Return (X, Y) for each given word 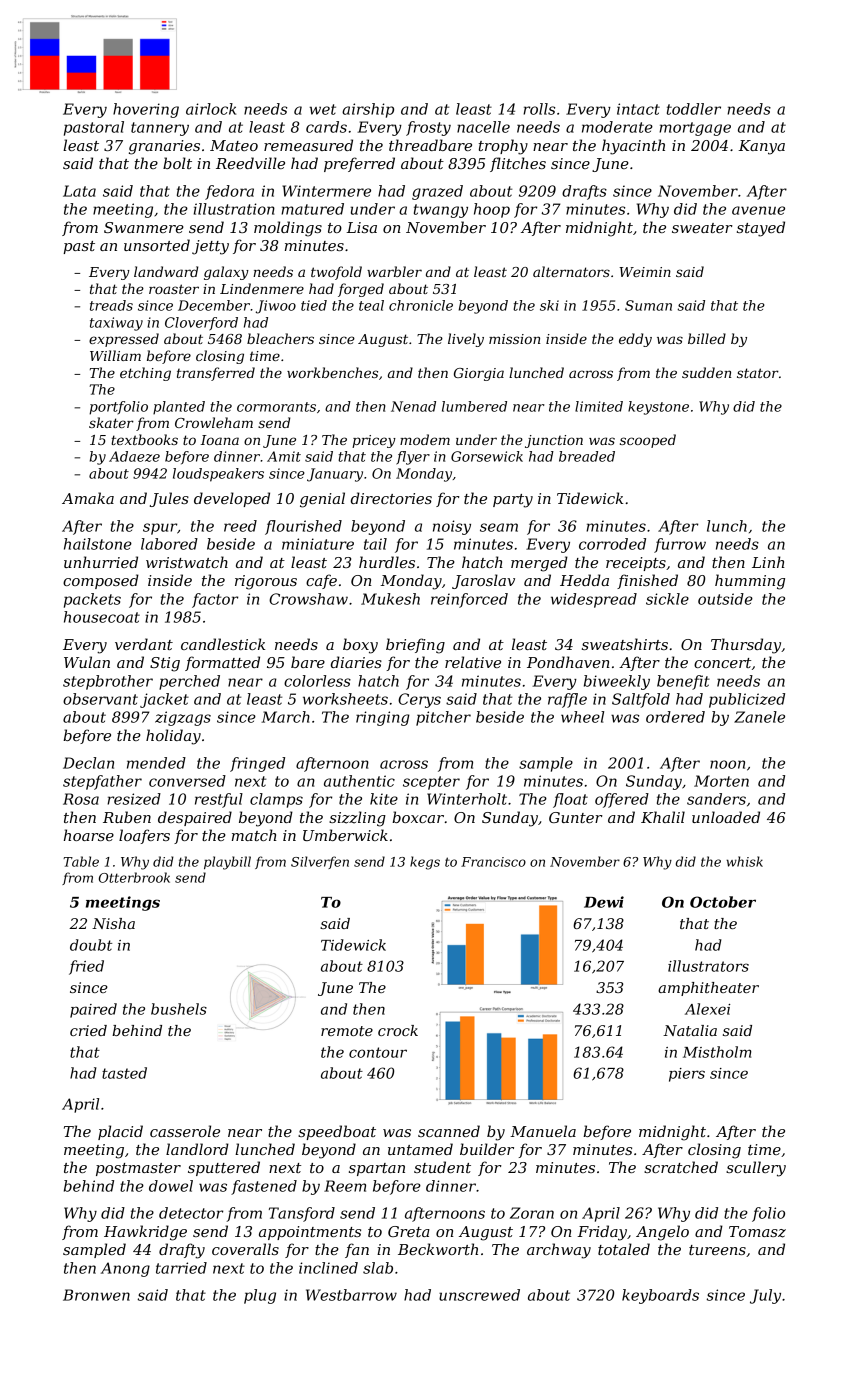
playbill (227, 863)
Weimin (645, 272)
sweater (702, 228)
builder (487, 1149)
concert (722, 663)
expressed (124, 340)
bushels (179, 1009)
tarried (181, 1268)
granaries (164, 147)
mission (514, 339)
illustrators (708, 966)
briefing (415, 646)
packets (92, 600)
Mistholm (717, 1052)
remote (347, 1031)
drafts (584, 192)
